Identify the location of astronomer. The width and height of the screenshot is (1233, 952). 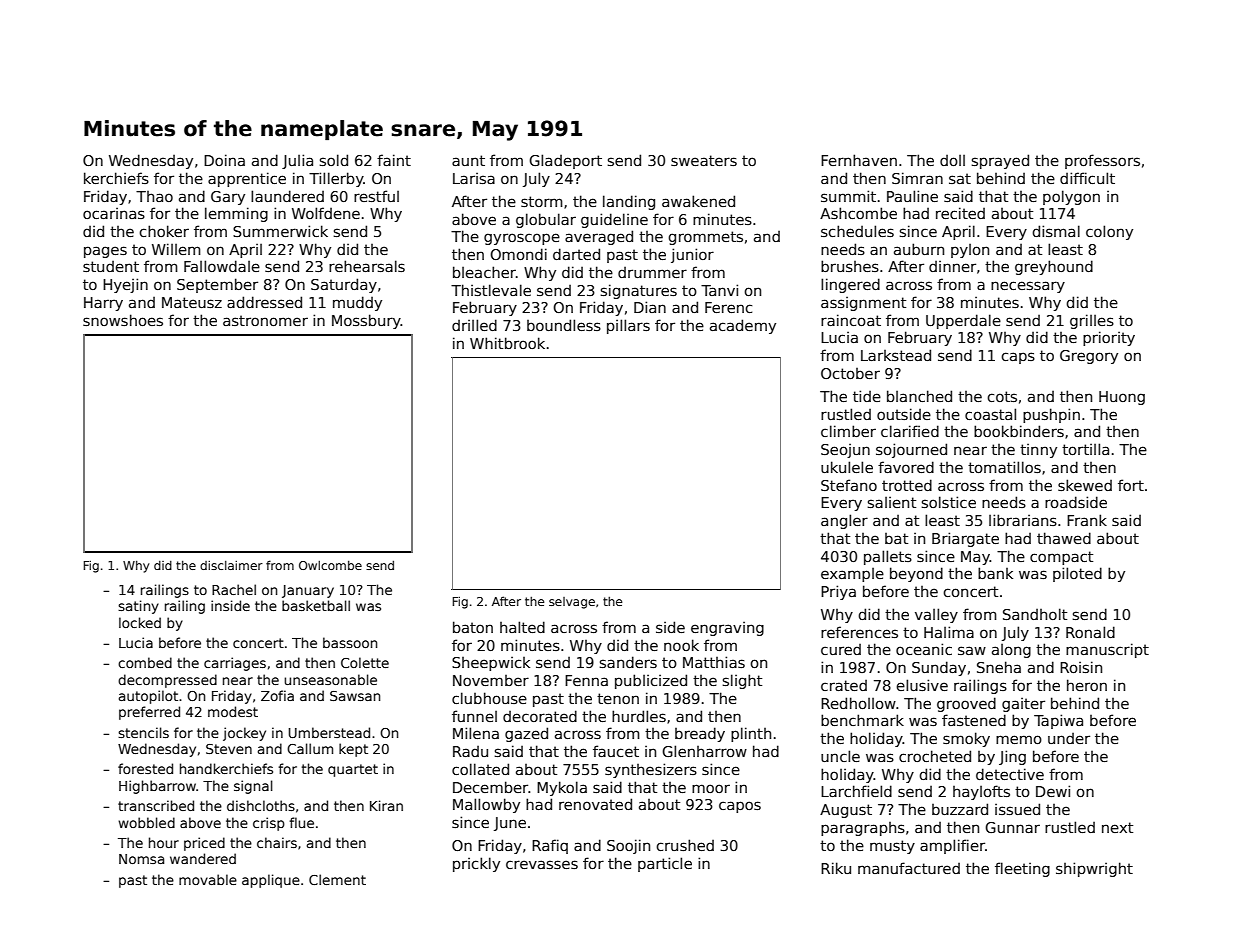
(265, 320).
